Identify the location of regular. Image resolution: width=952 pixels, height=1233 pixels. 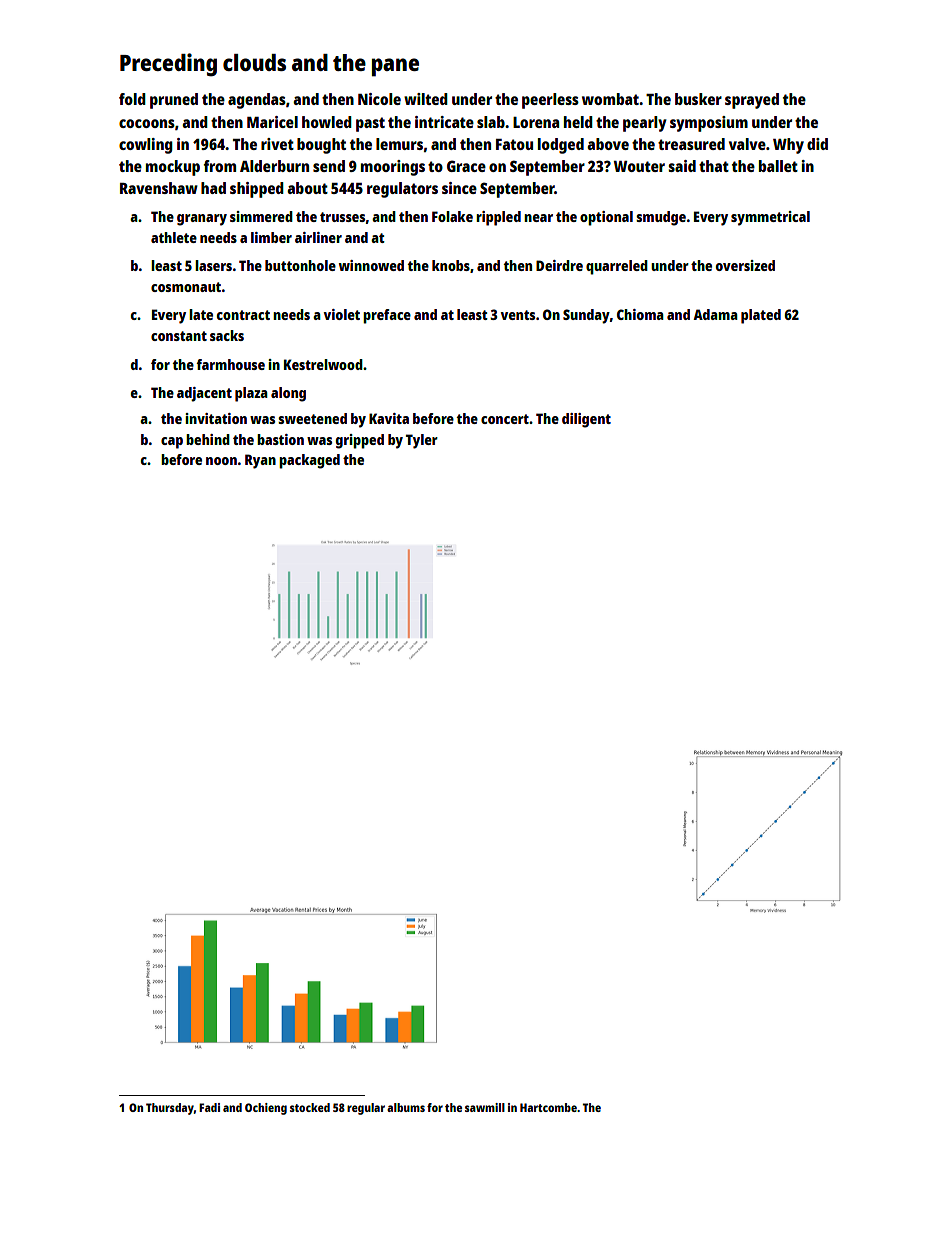
(366, 1109).
